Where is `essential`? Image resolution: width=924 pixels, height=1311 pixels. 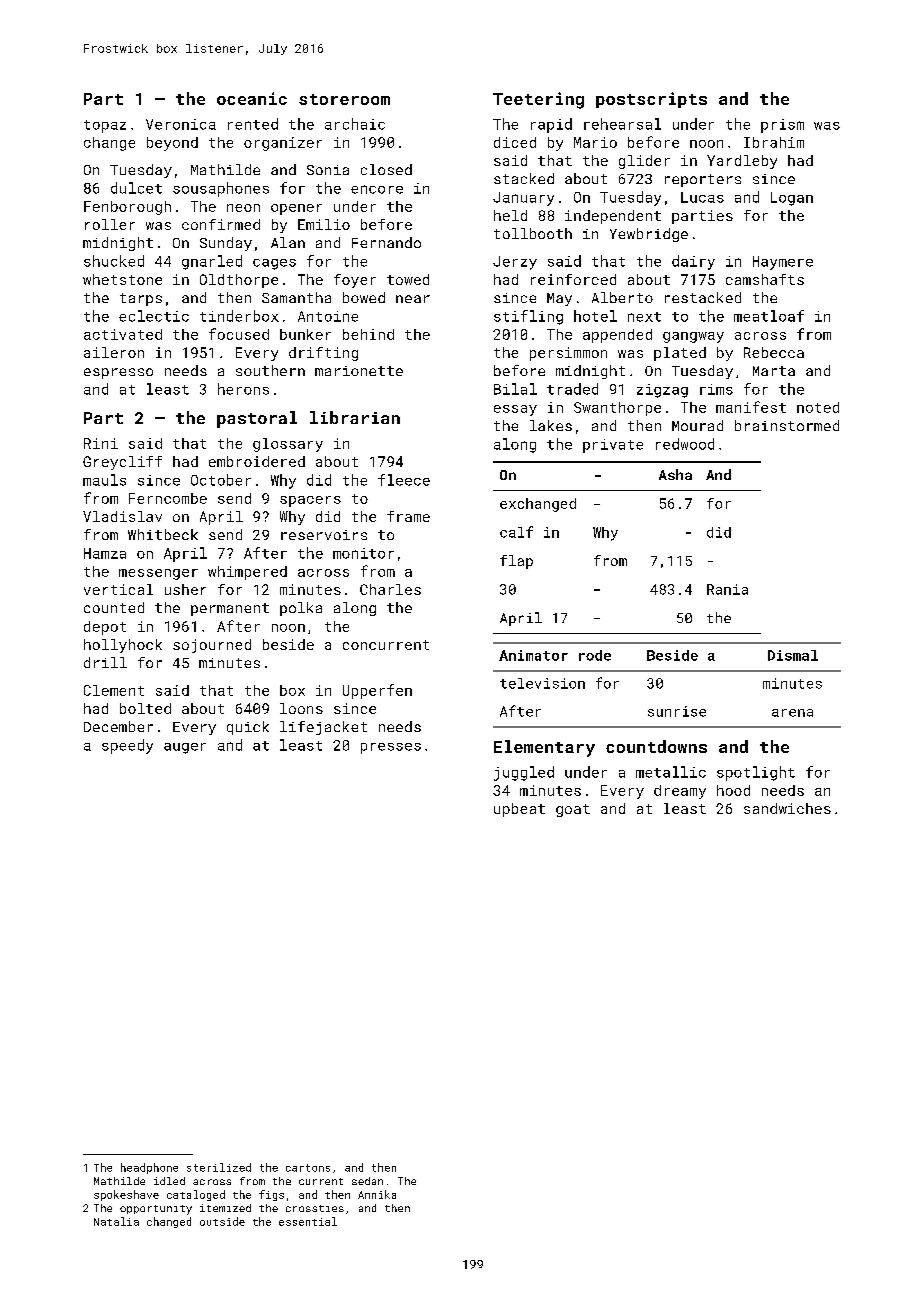 essential is located at coordinates (308, 1221).
